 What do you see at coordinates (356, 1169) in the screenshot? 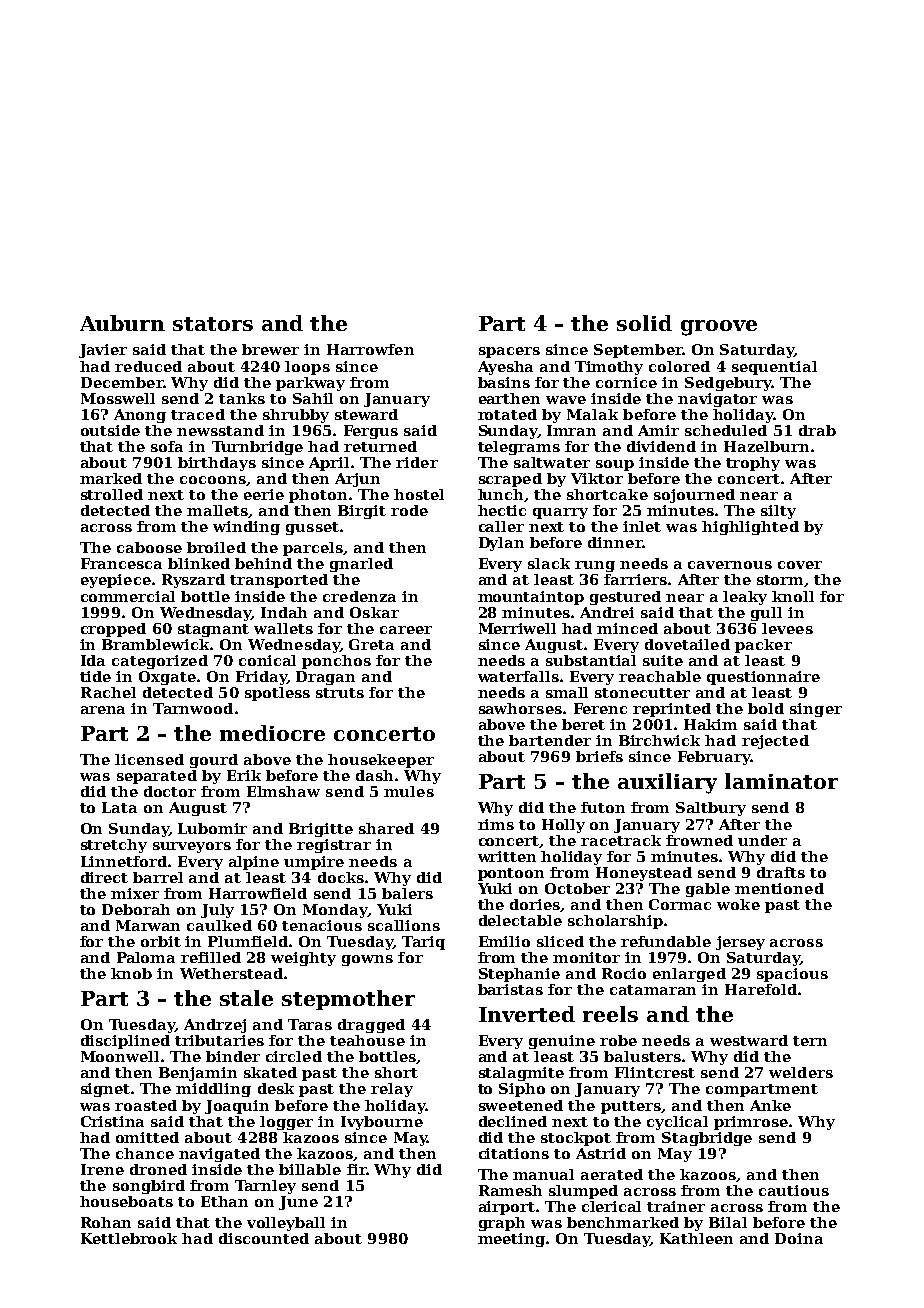
I see `fir` at bounding box center [356, 1169].
